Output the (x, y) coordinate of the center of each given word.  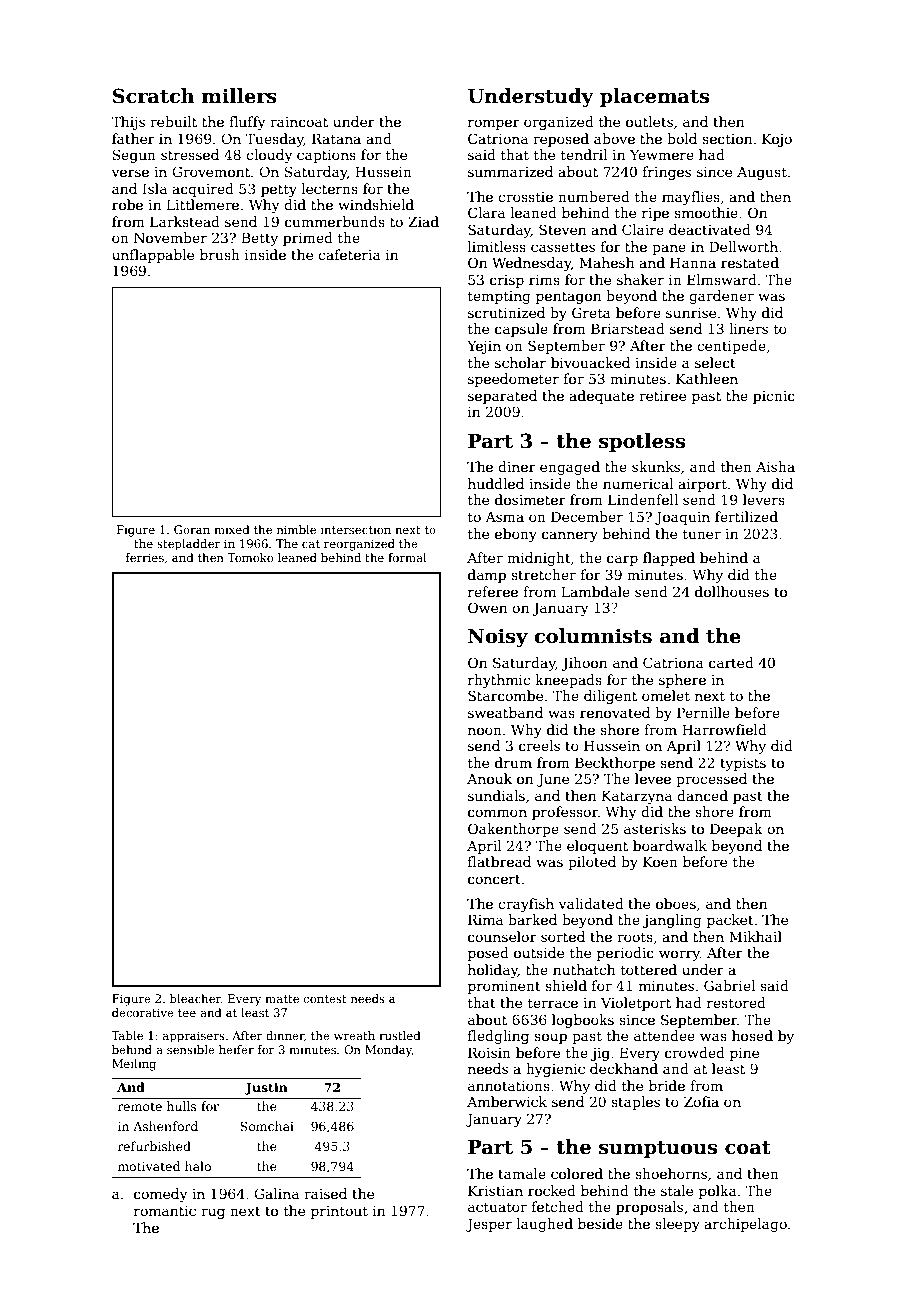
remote (140, 1106)
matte (282, 999)
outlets (649, 121)
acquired (203, 190)
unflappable (153, 256)
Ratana (336, 138)
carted (731, 662)
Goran (192, 529)
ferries (145, 557)
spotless (642, 442)
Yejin (484, 347)
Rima (485, 919)
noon (485, 731)
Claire (643, 229)
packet (730, 921)
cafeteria (349, 254)
